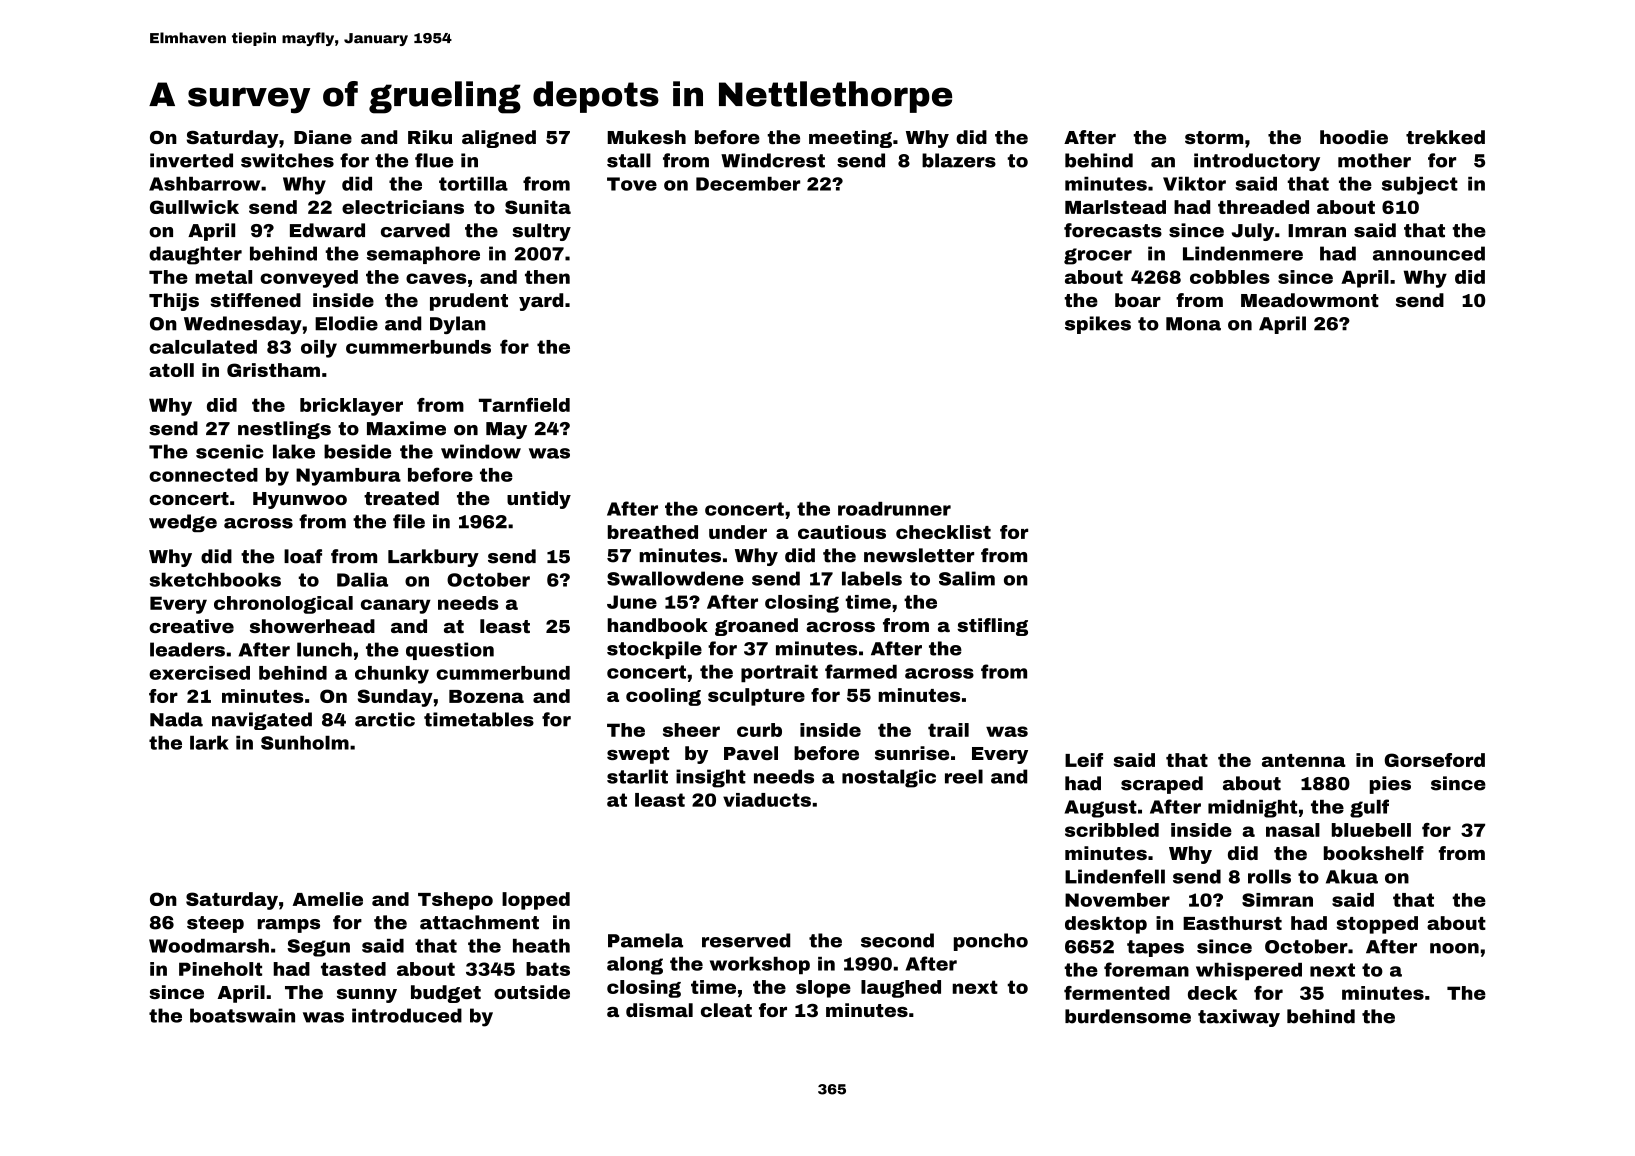 The height and width of the document is (1156, 1635). What do you see at coordinates (323, 137) in the document?
I see `Diane` at bounding box center [323, 137].
